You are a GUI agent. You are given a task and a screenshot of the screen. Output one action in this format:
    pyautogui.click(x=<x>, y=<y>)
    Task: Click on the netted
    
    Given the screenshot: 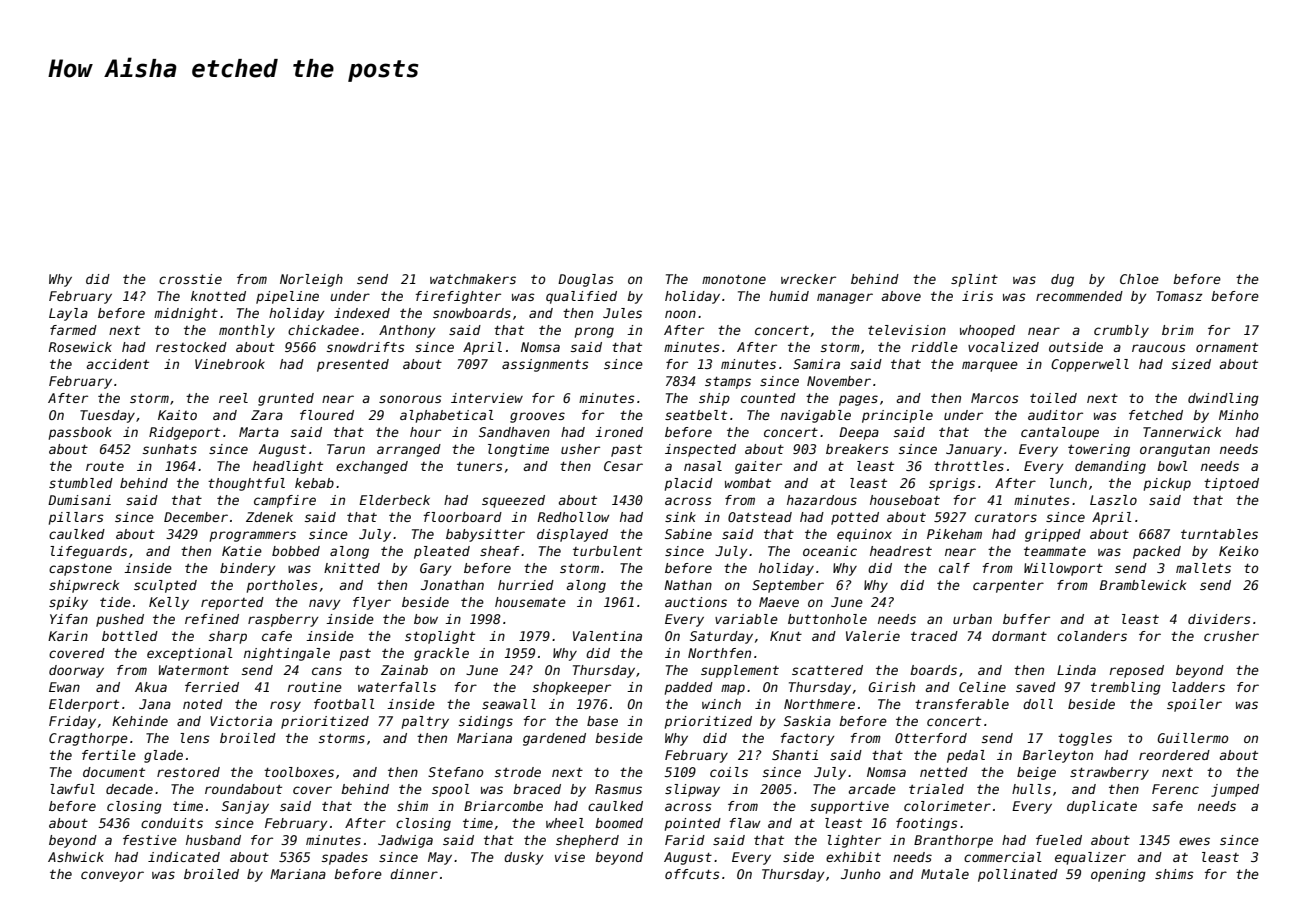 What is the action you would take?
    pyautogui.click(x=944, y=772)
